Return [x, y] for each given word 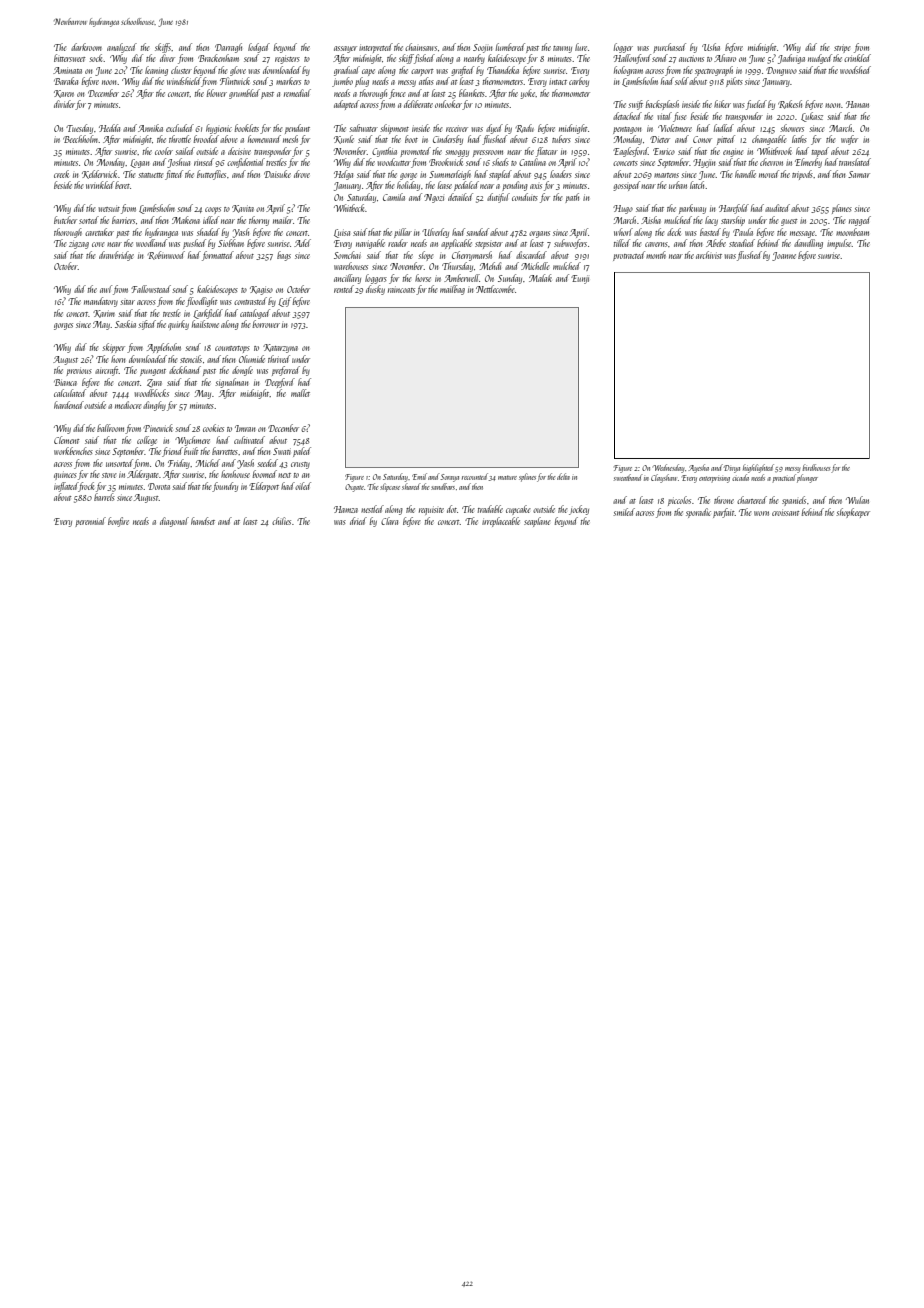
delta [563, 476]
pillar [403, 233]
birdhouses [816, 467]
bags [284, 256]
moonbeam [852, 232]
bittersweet [70, 58]
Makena [186, 220]
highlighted [758, 468]
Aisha [651, 220]
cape [368, 72]
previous [79, 371]
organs [539, 234]
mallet [300, 393]
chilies [281, 521]
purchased [669, 48]
